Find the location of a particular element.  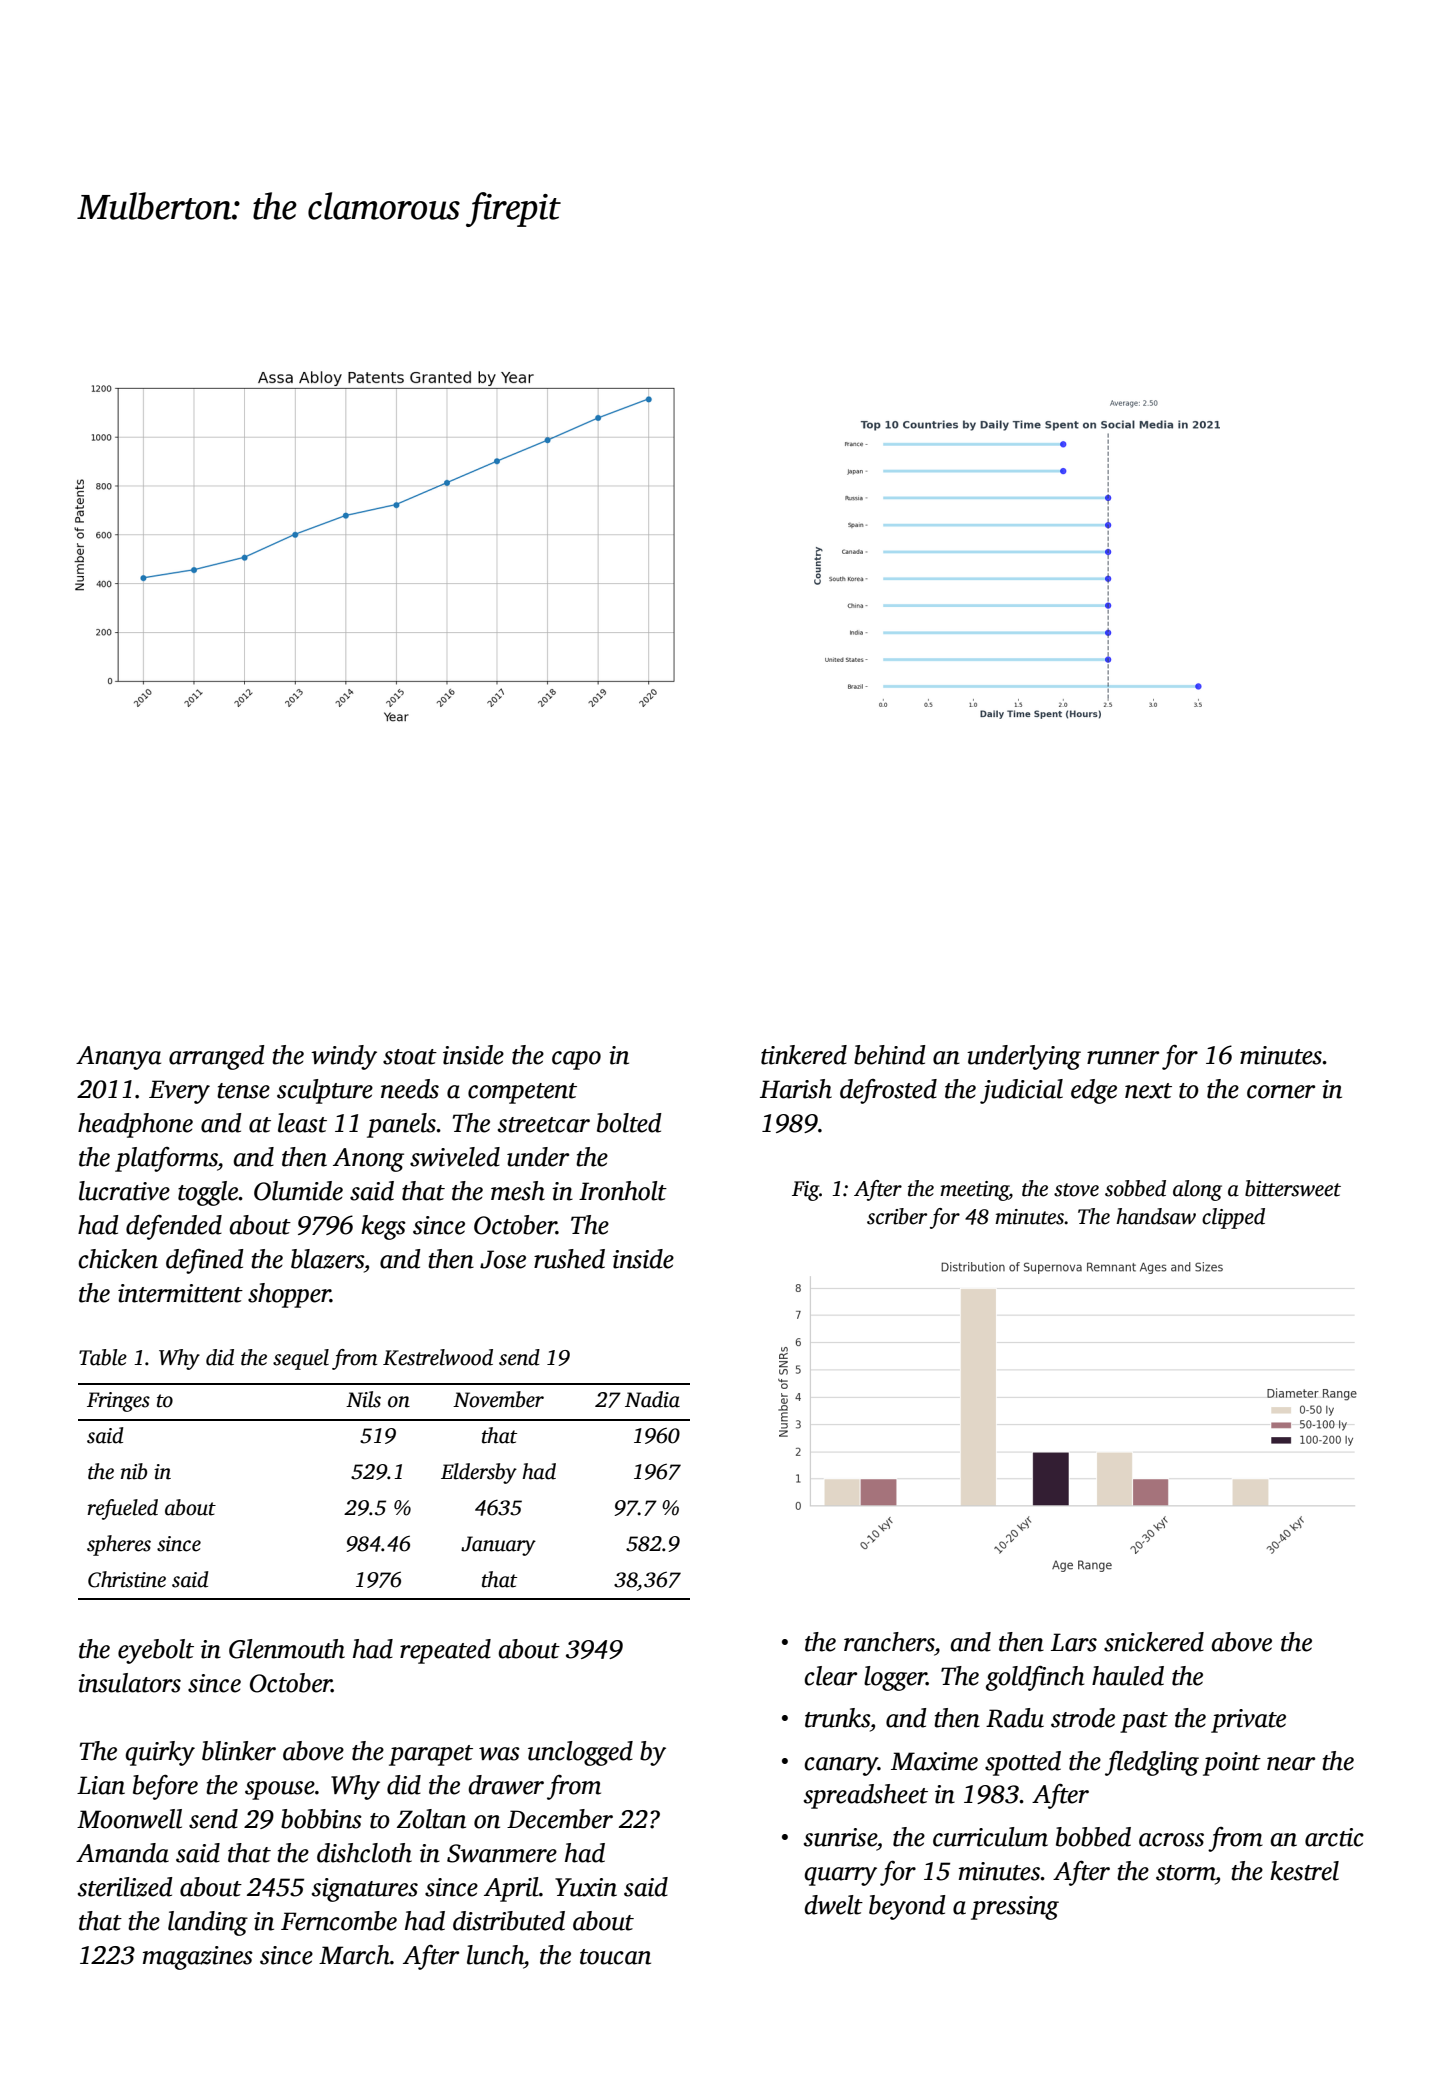

lunch is located at coordinates (495, 1955).
